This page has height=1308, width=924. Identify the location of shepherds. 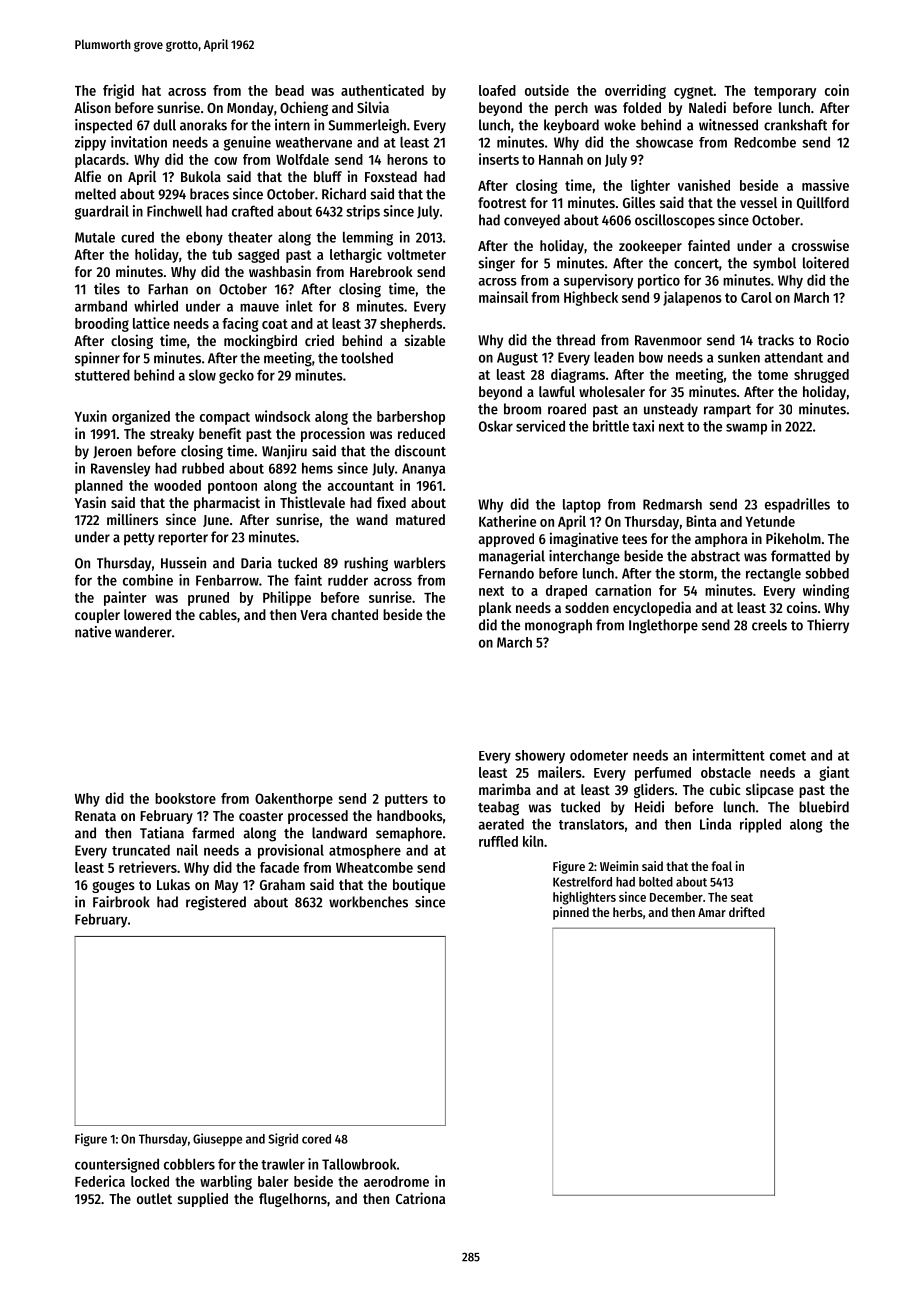
(411, 325).
